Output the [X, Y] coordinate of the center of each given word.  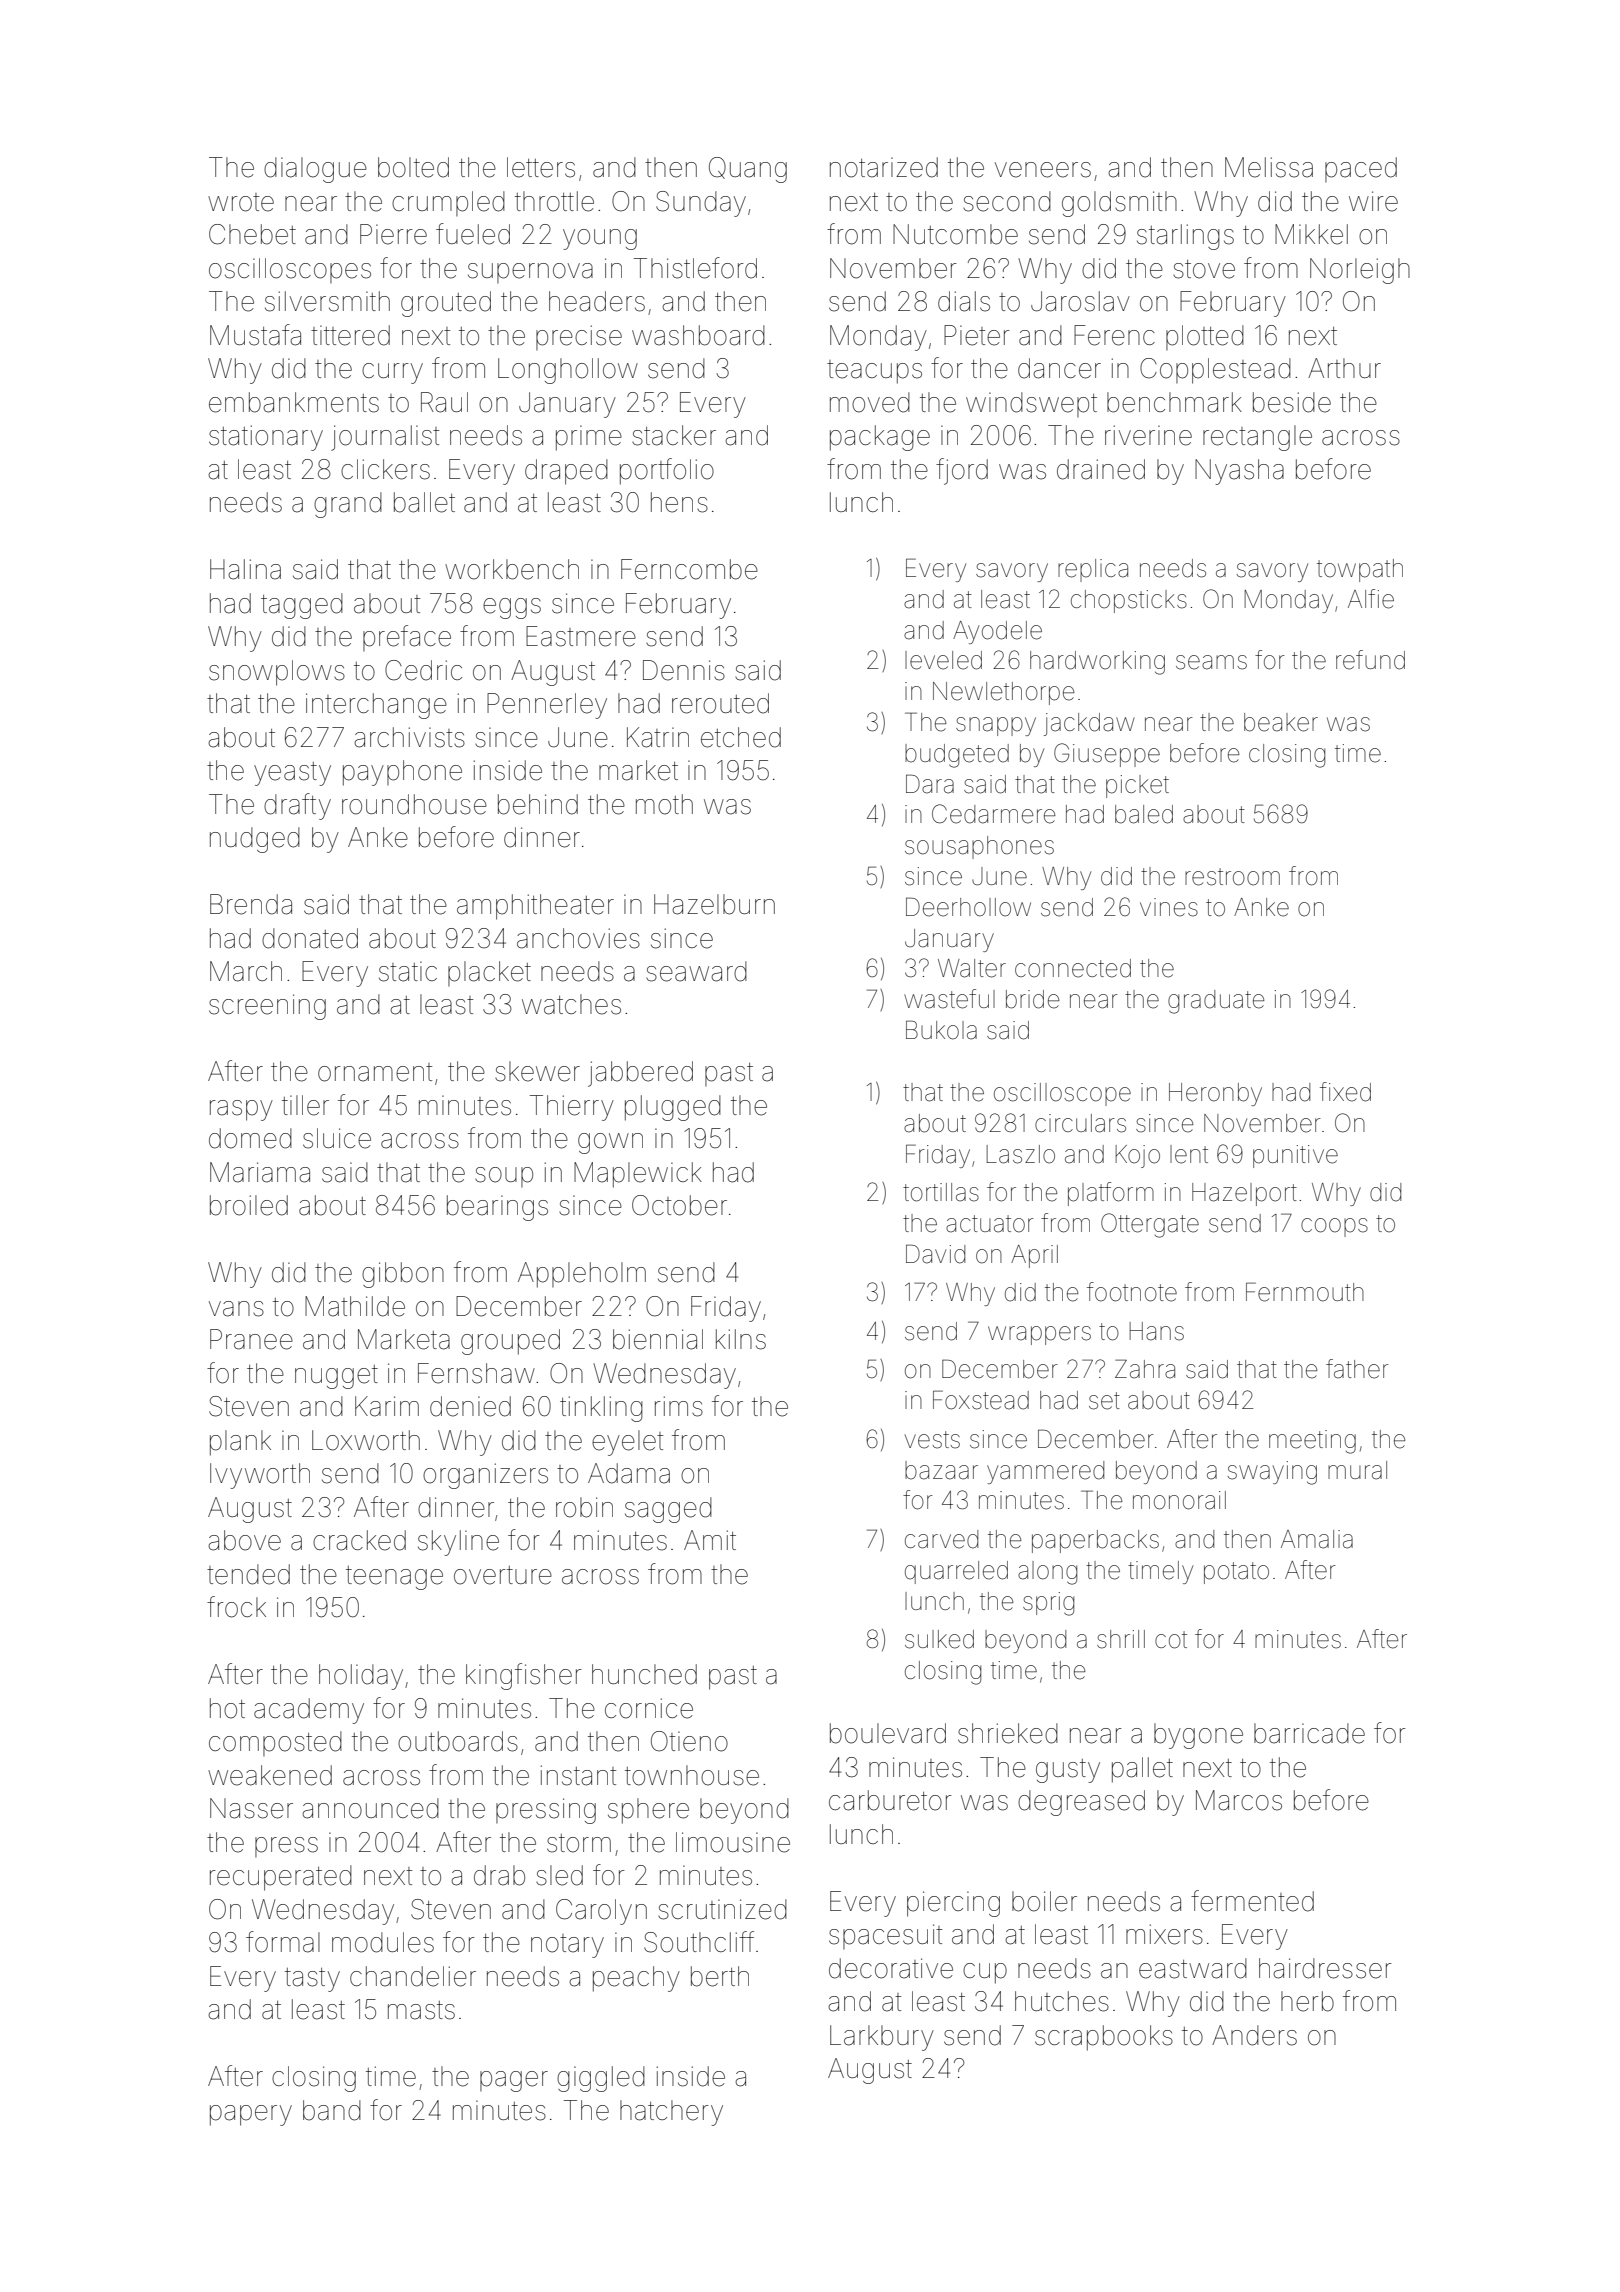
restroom [1232, 877]
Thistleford [695, 268]
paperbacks [1095, 1541]
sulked [939, 1639]
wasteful [949, 999]
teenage [394, 1578]
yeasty [292, 774]
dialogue [315, 170]
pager [514, 2081]
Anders [1254, 2035]
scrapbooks [1104, 2038]
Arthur [1344, 368]
